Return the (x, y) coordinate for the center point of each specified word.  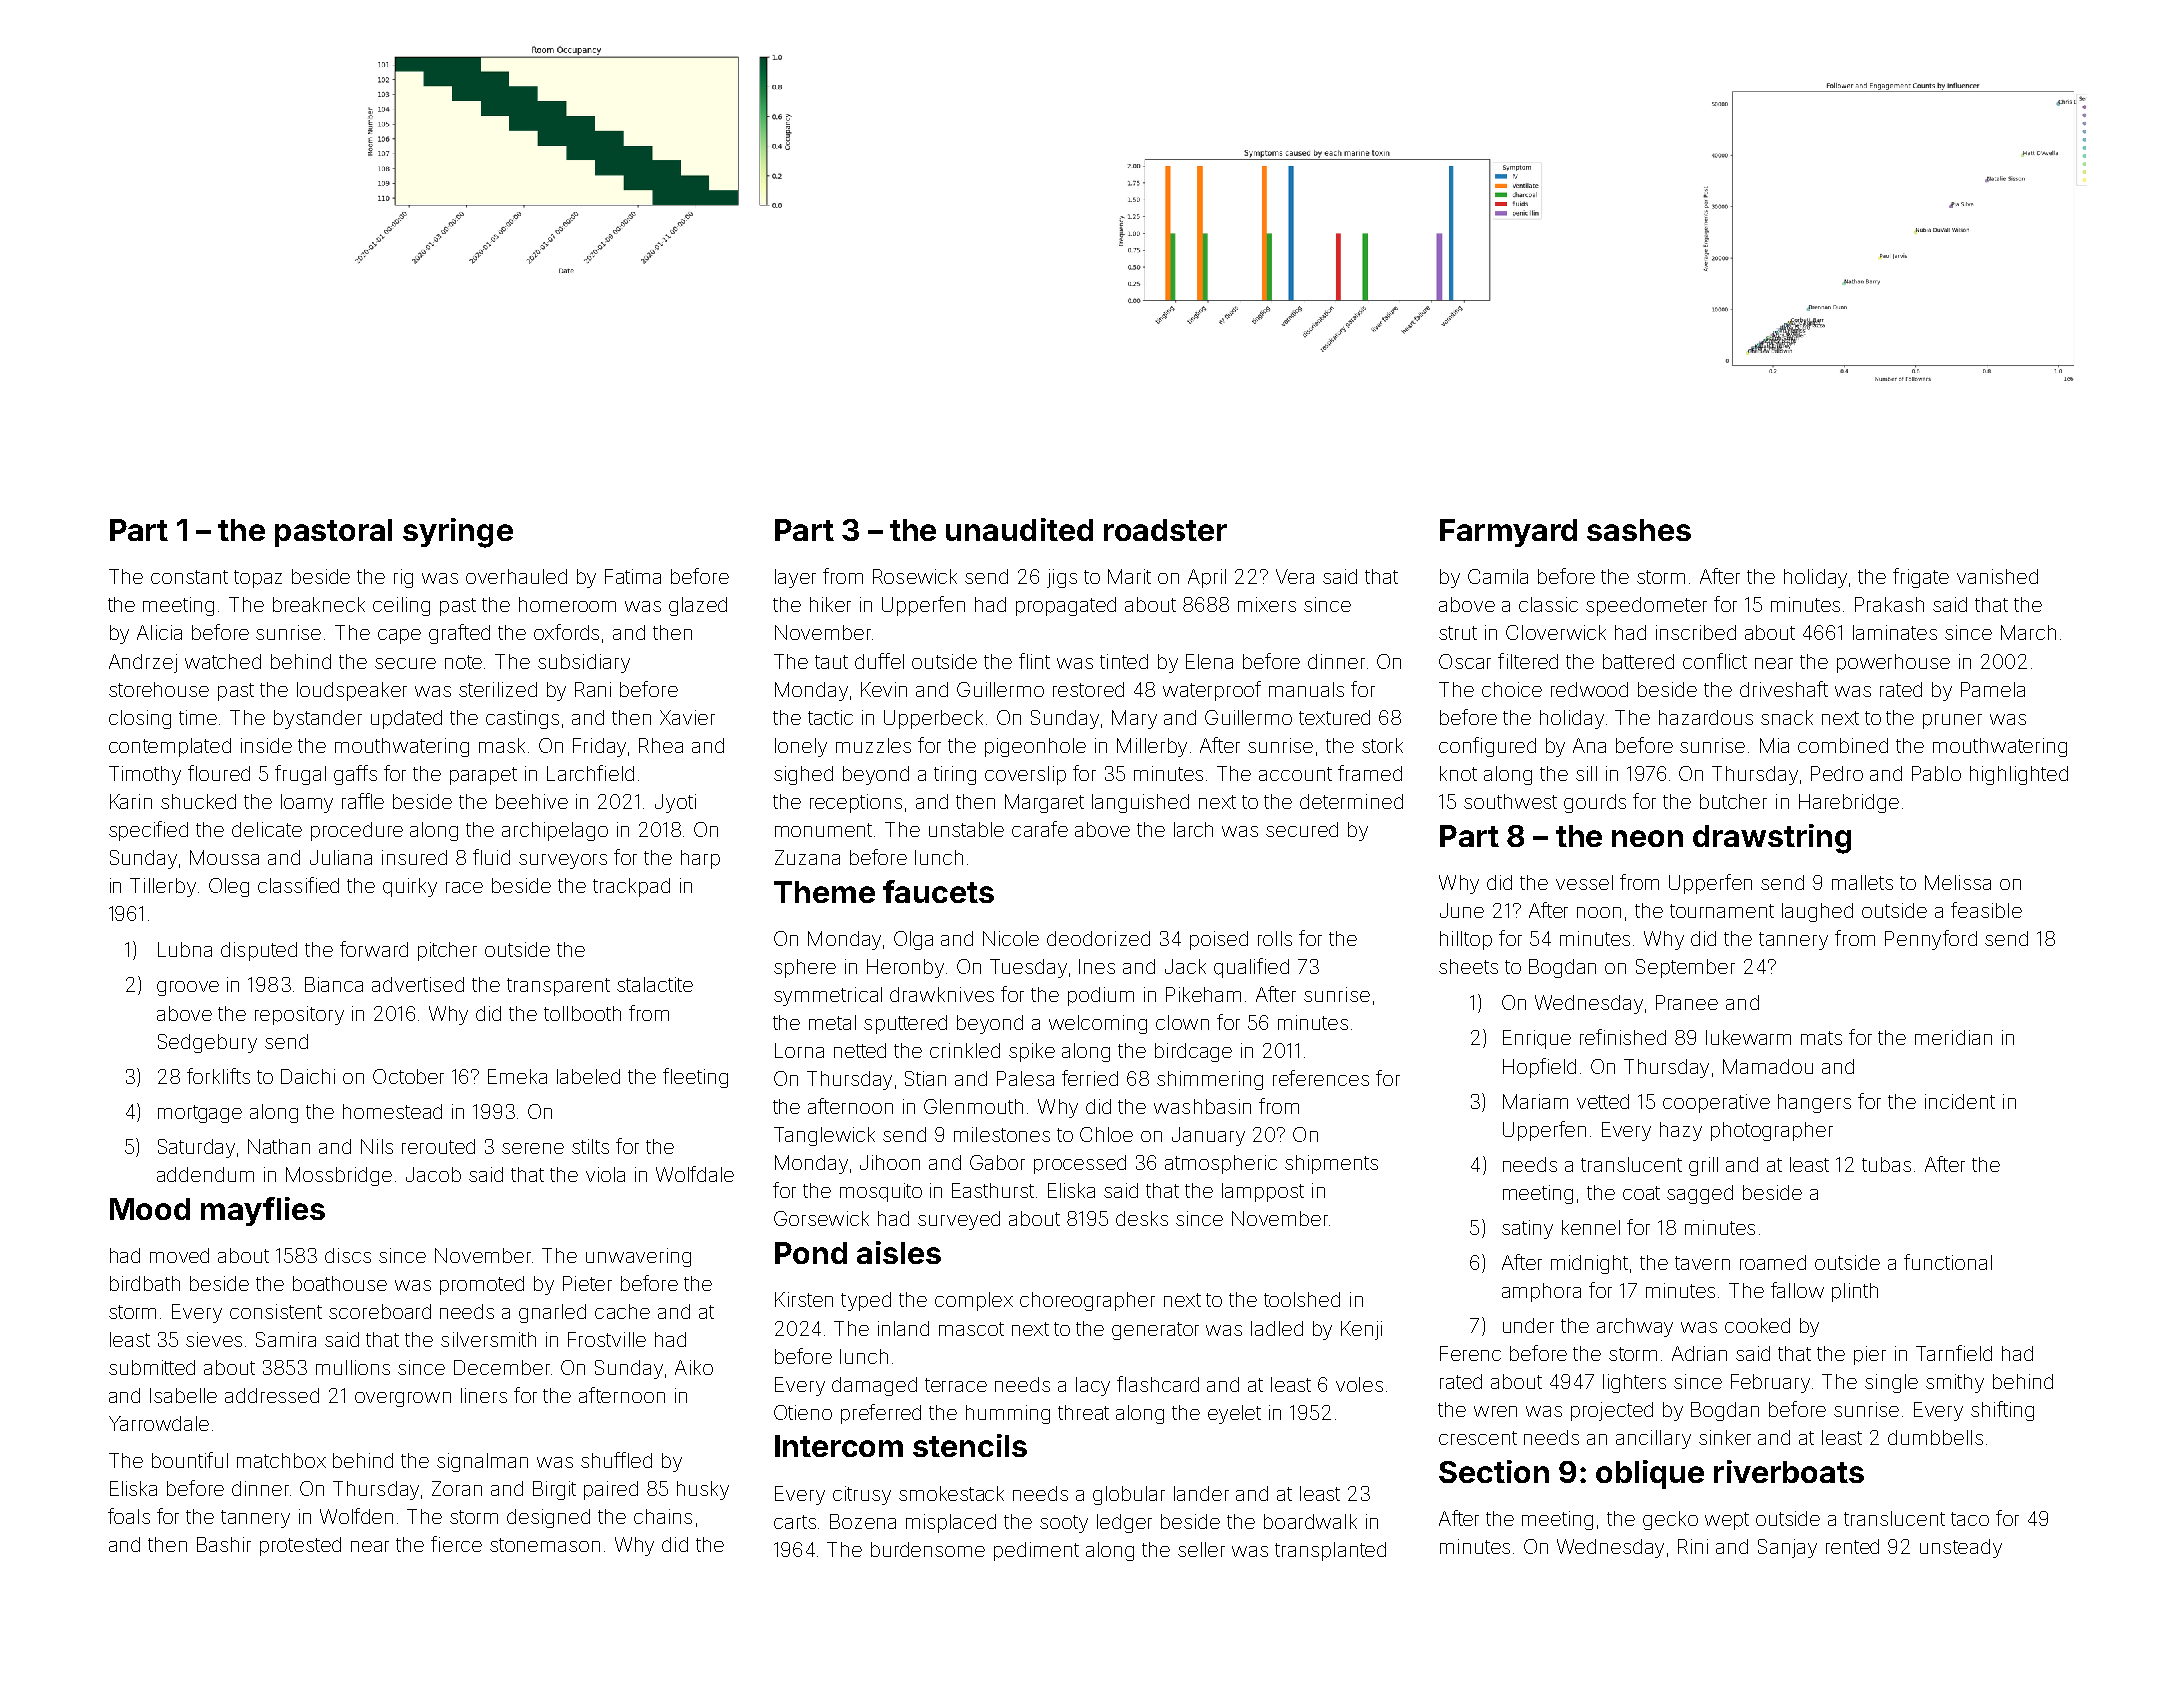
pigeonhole (1035, 747)
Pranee (1687, 1002)
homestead (392, 1111)
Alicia (159, 632)
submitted (152, 1367)
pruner (1952, 721)
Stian (925, 1078)
